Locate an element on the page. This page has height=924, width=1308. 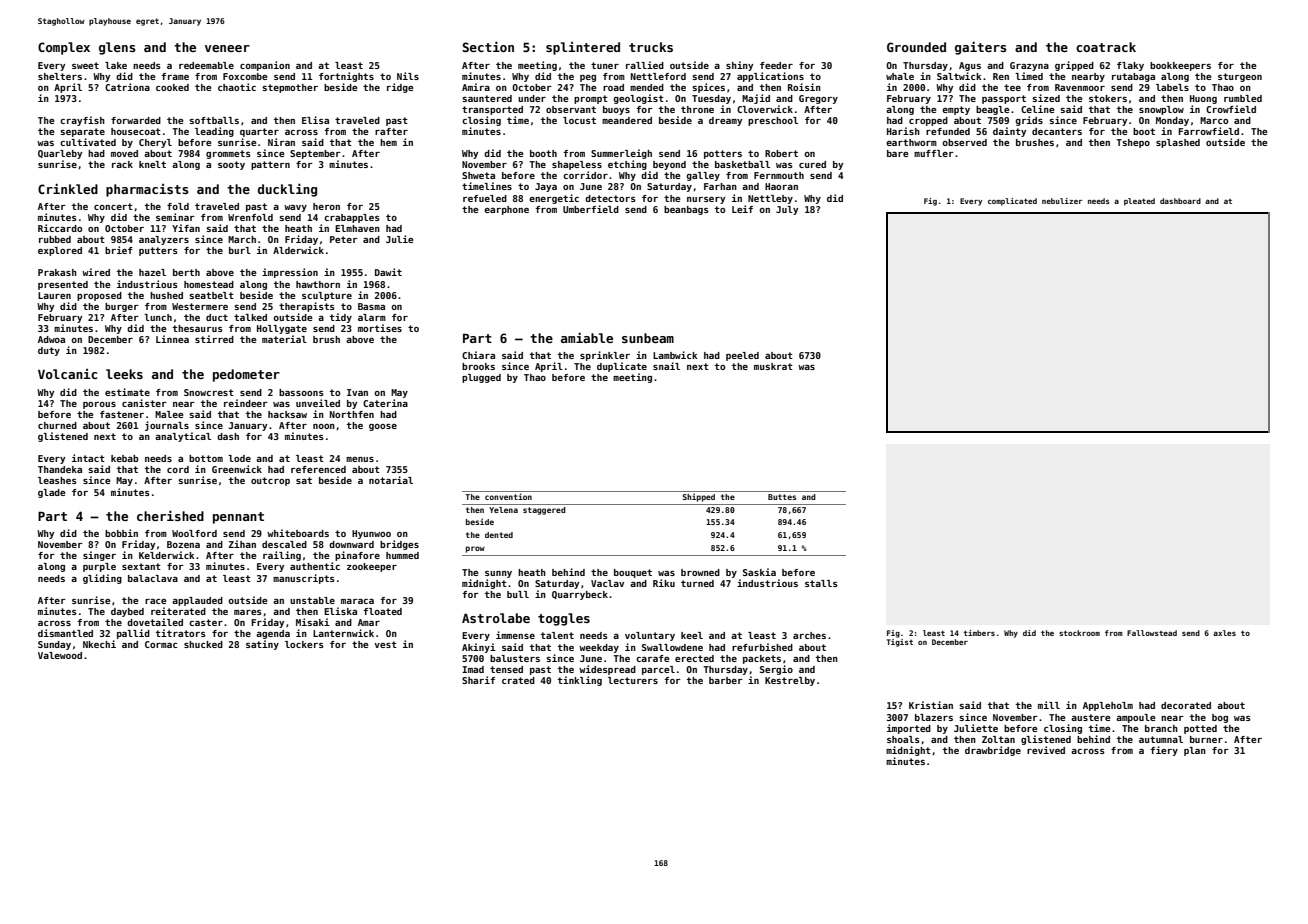
pleated is located at coordinates (1139, 202).
